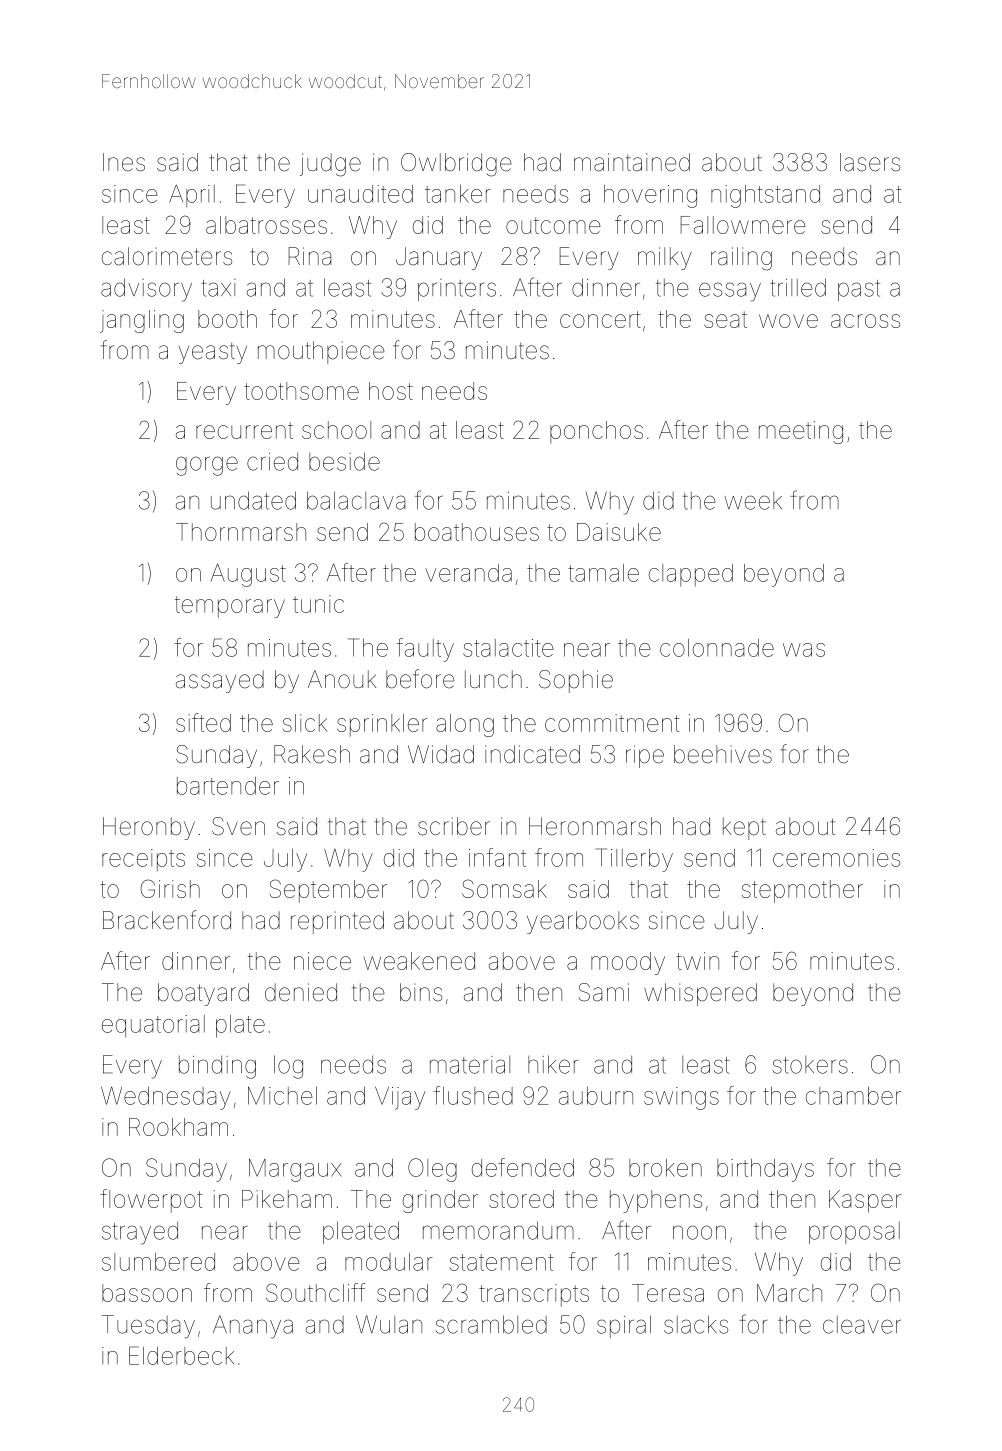 The width and height of the screenshot is (1002, 1451). Describe the element at coordinates (870, 162) in the screenshot. I see `lasers` at that location.
